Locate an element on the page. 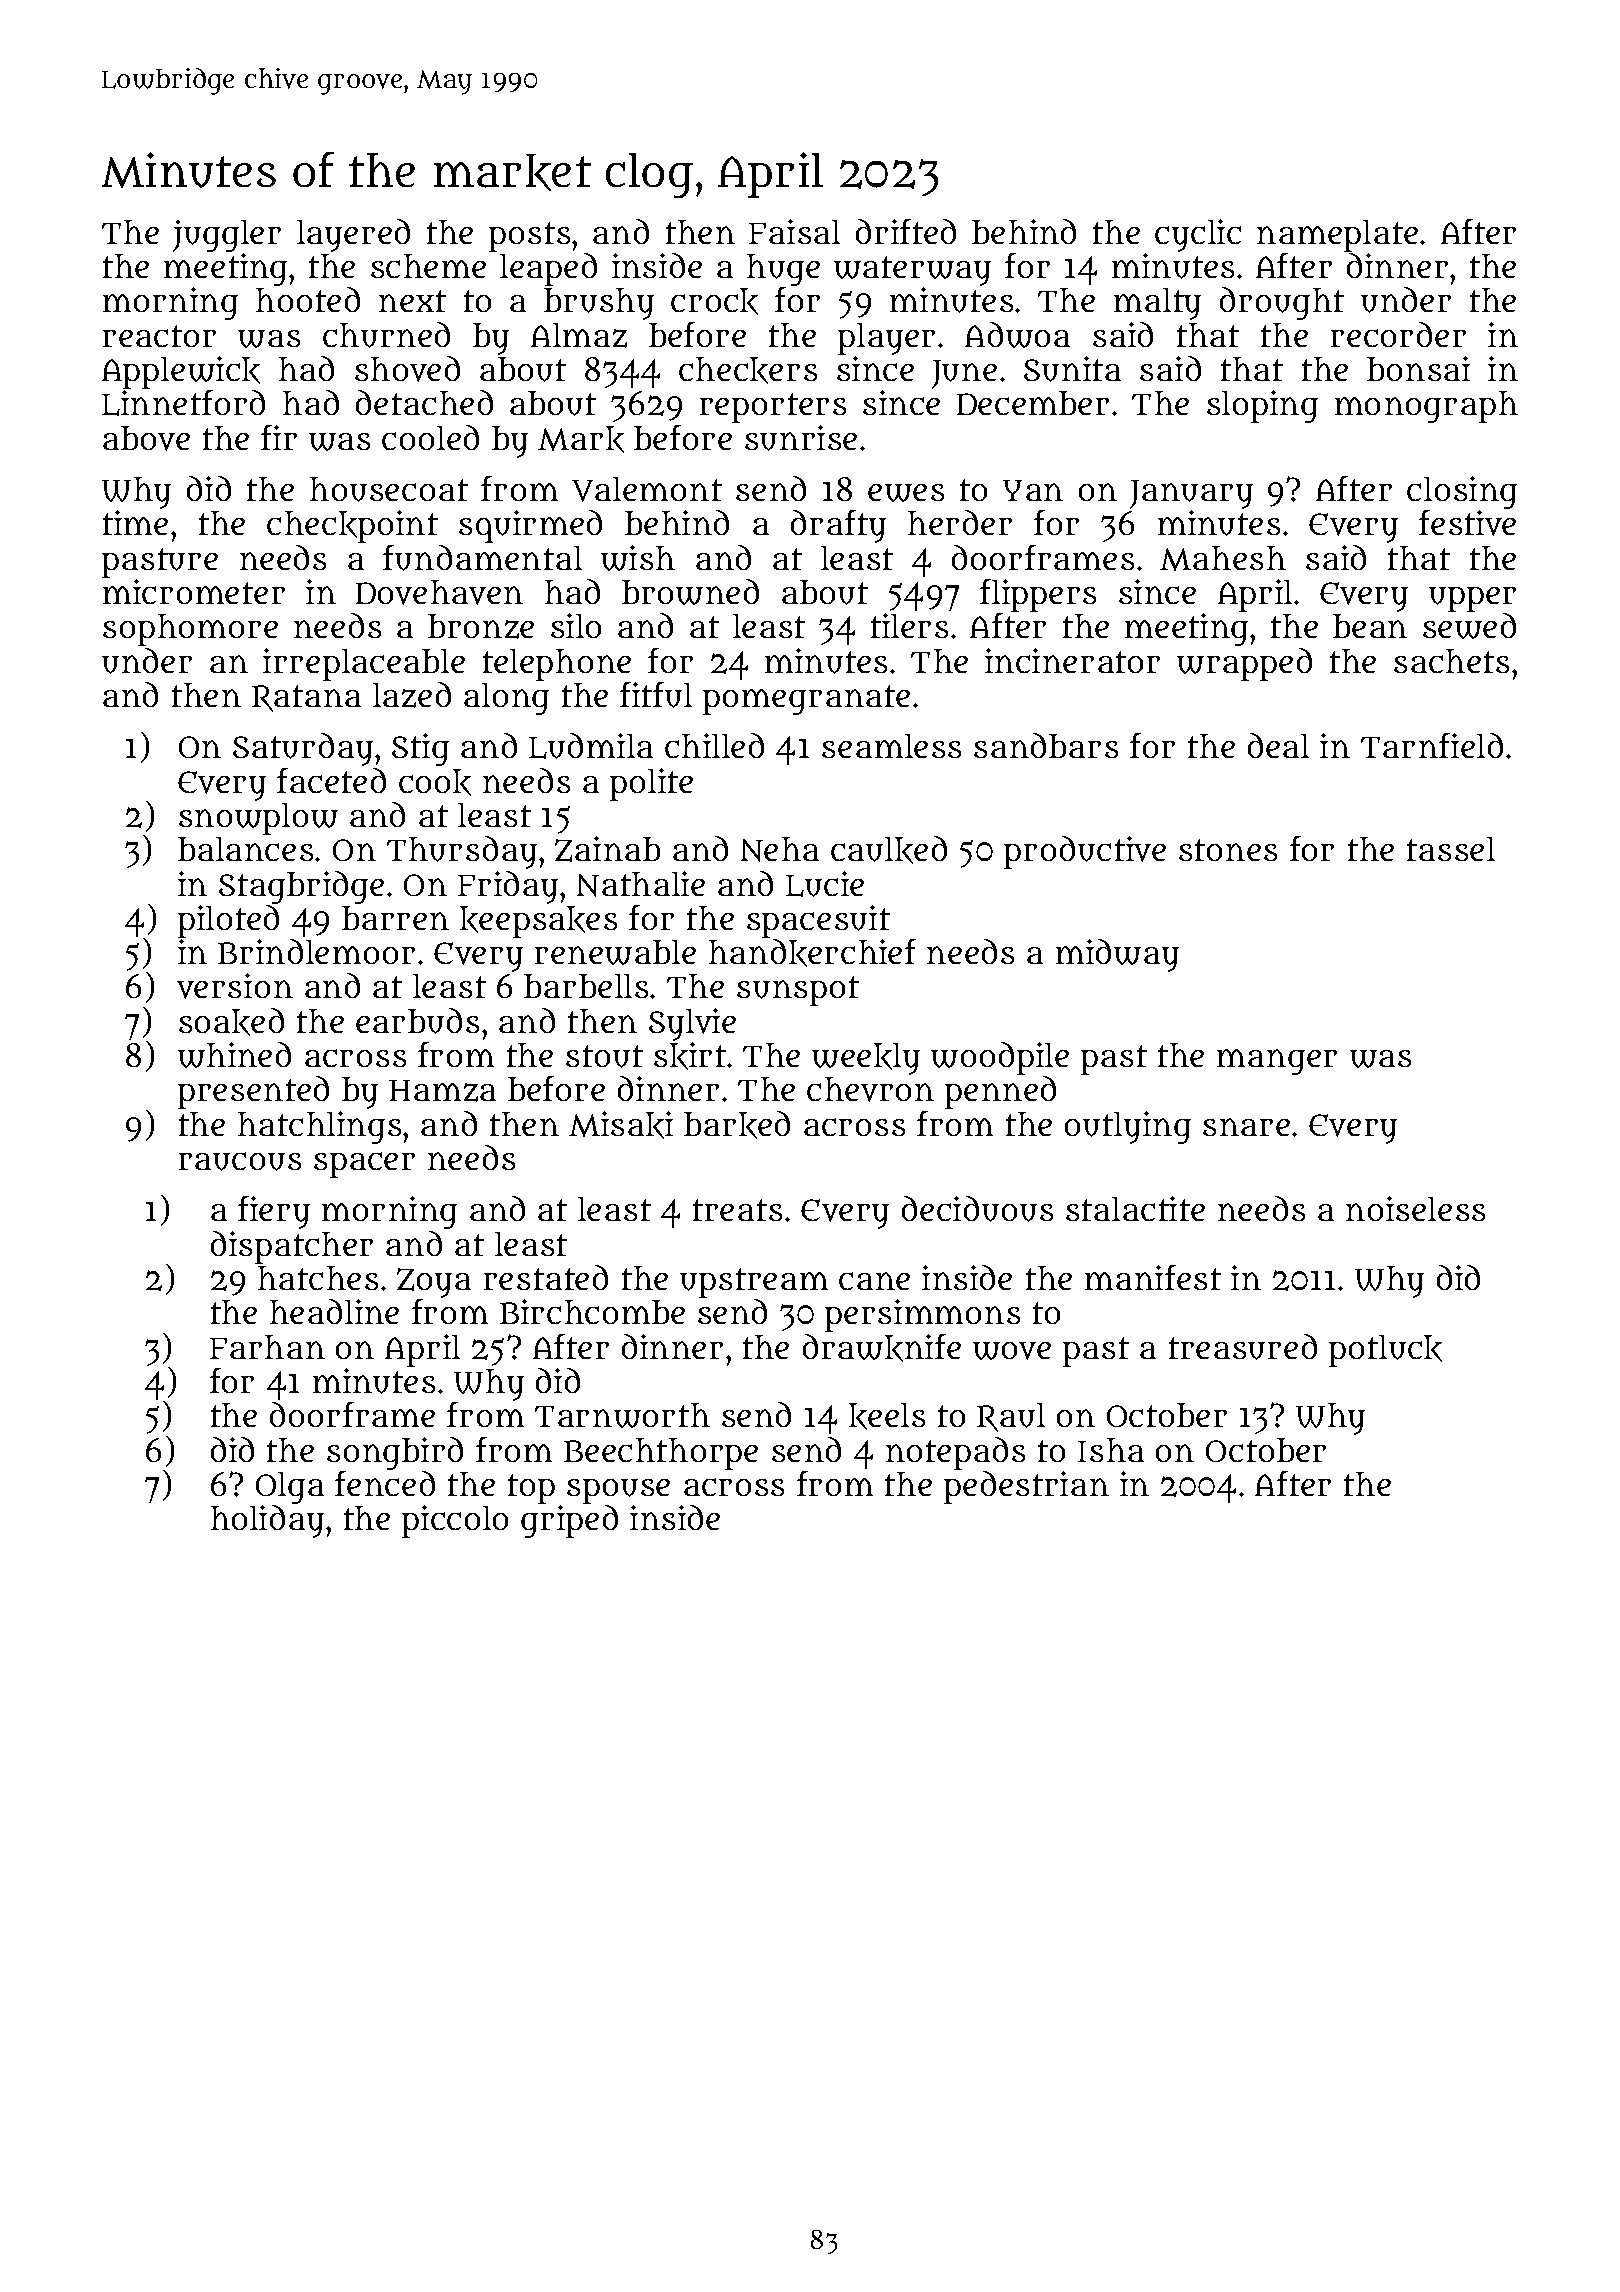 This document has height=2292, width=1620. churned is located at coordinates (386, 335).
